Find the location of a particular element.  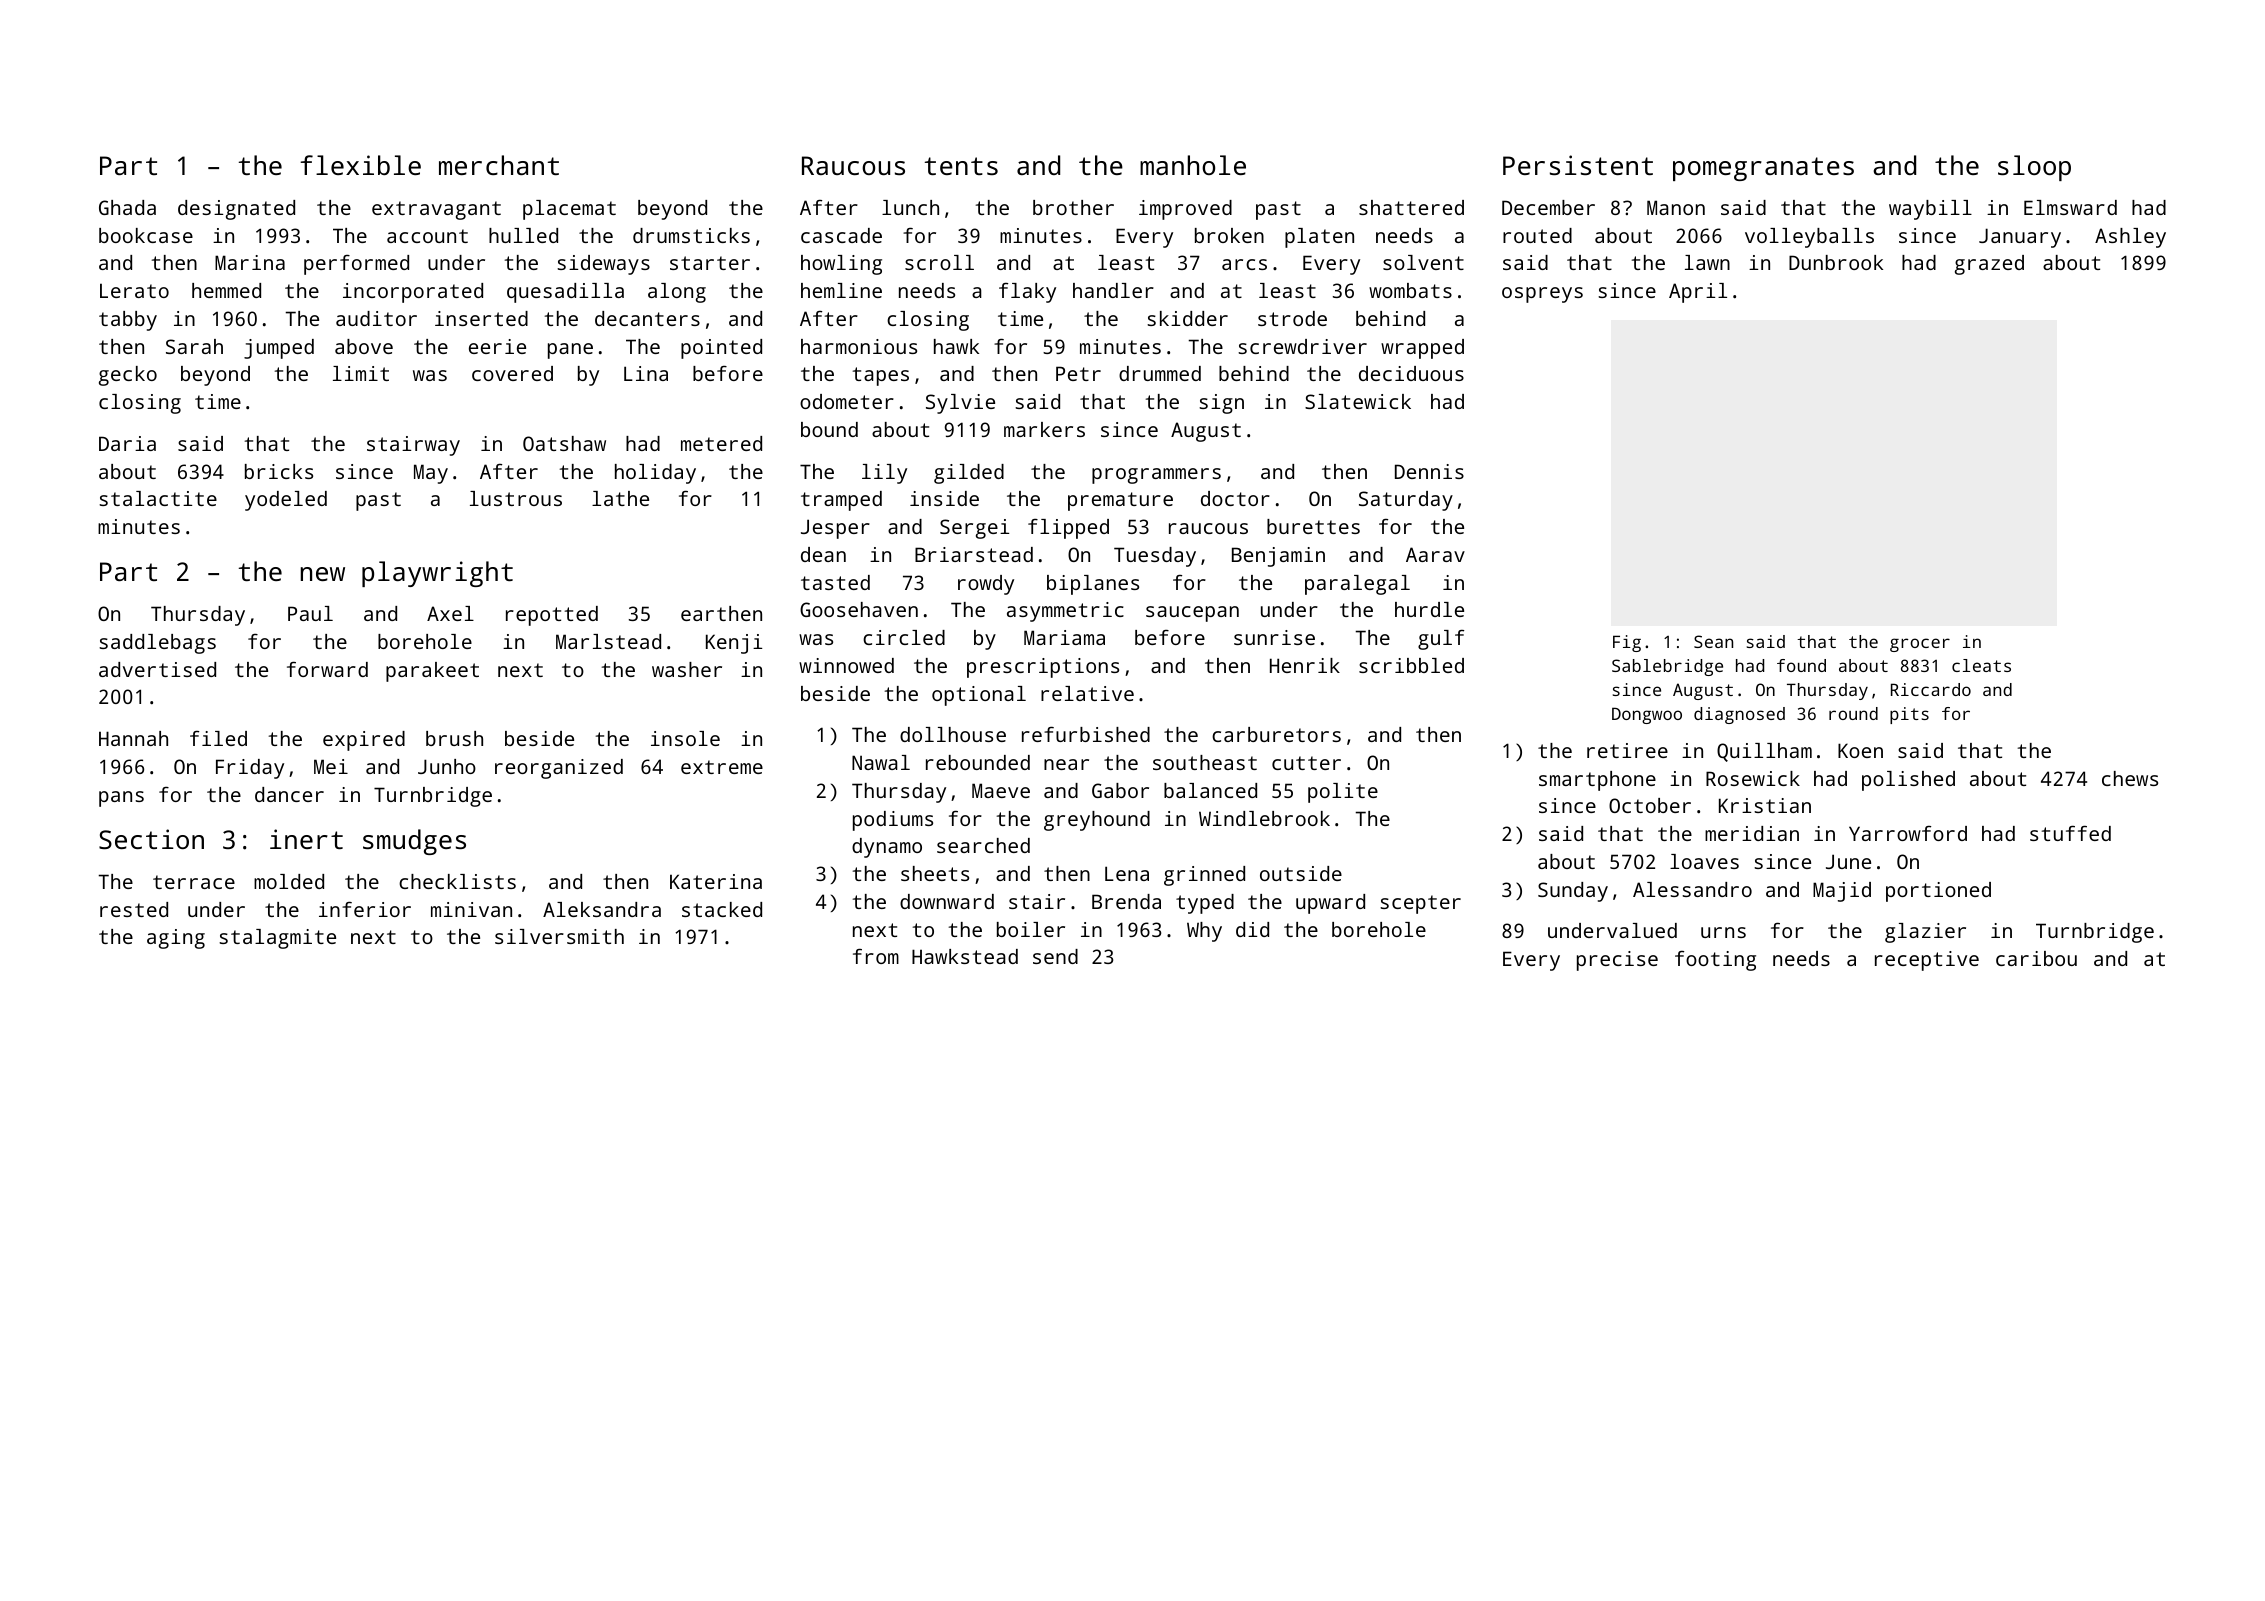

Slatewick is located at coordinates (1358, 401).
